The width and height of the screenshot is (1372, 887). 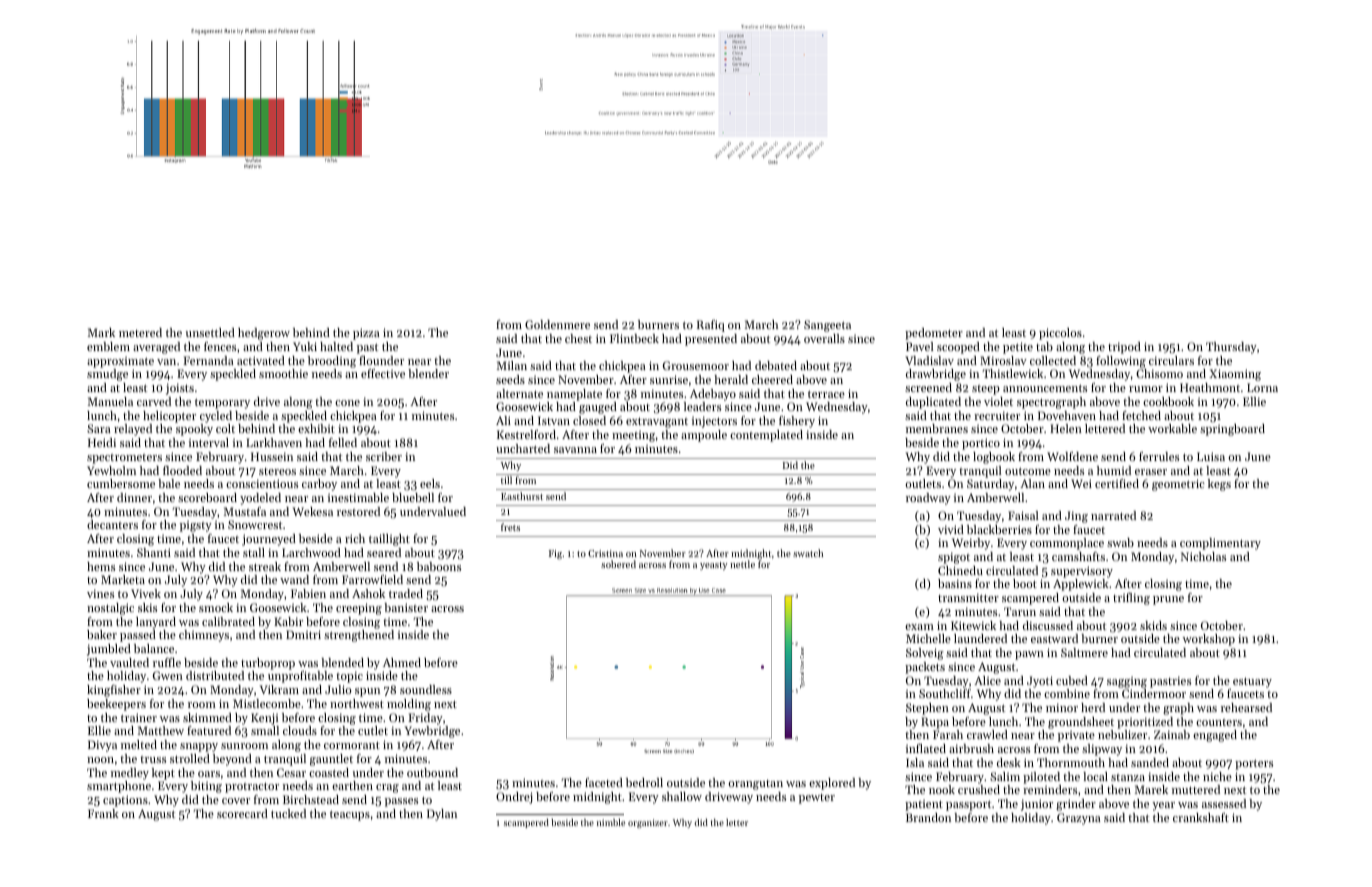 I want to click on ferrules, so click(x=1159, y=456).
